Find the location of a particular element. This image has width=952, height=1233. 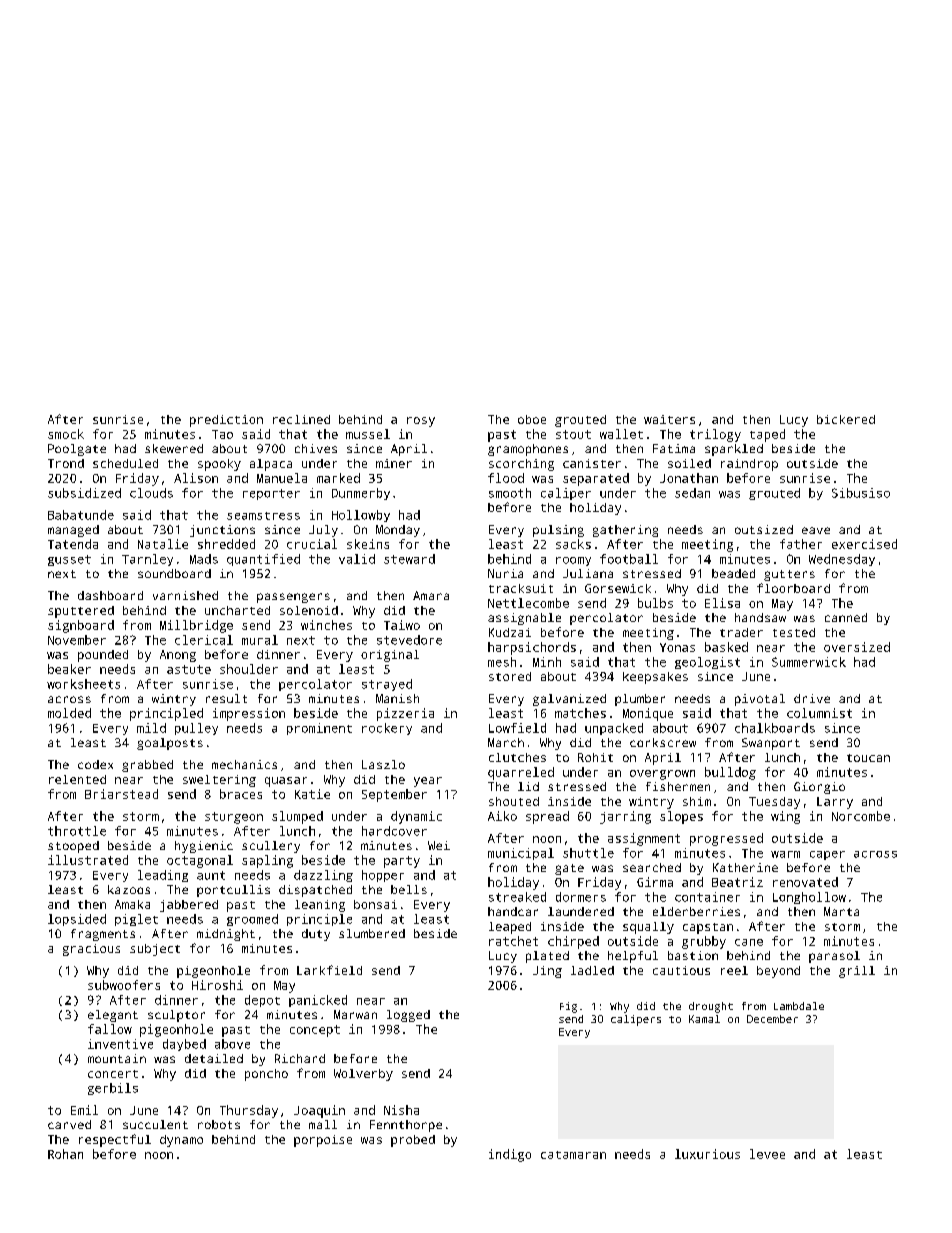

party is located at coordinates (402, 862).
